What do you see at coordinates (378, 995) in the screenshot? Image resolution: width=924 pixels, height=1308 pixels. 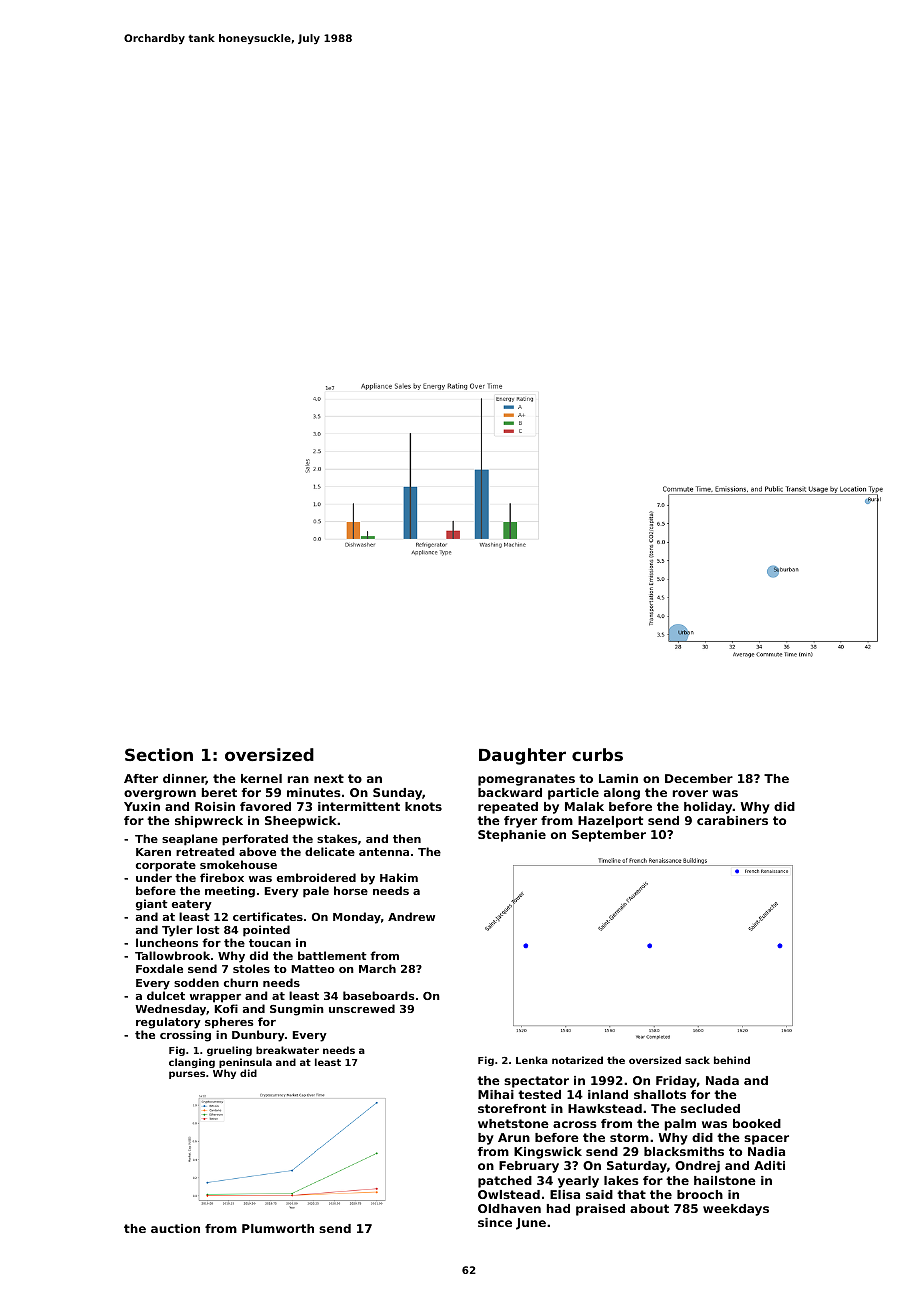 I see `baseboards` at bounding box center [378, 995].
